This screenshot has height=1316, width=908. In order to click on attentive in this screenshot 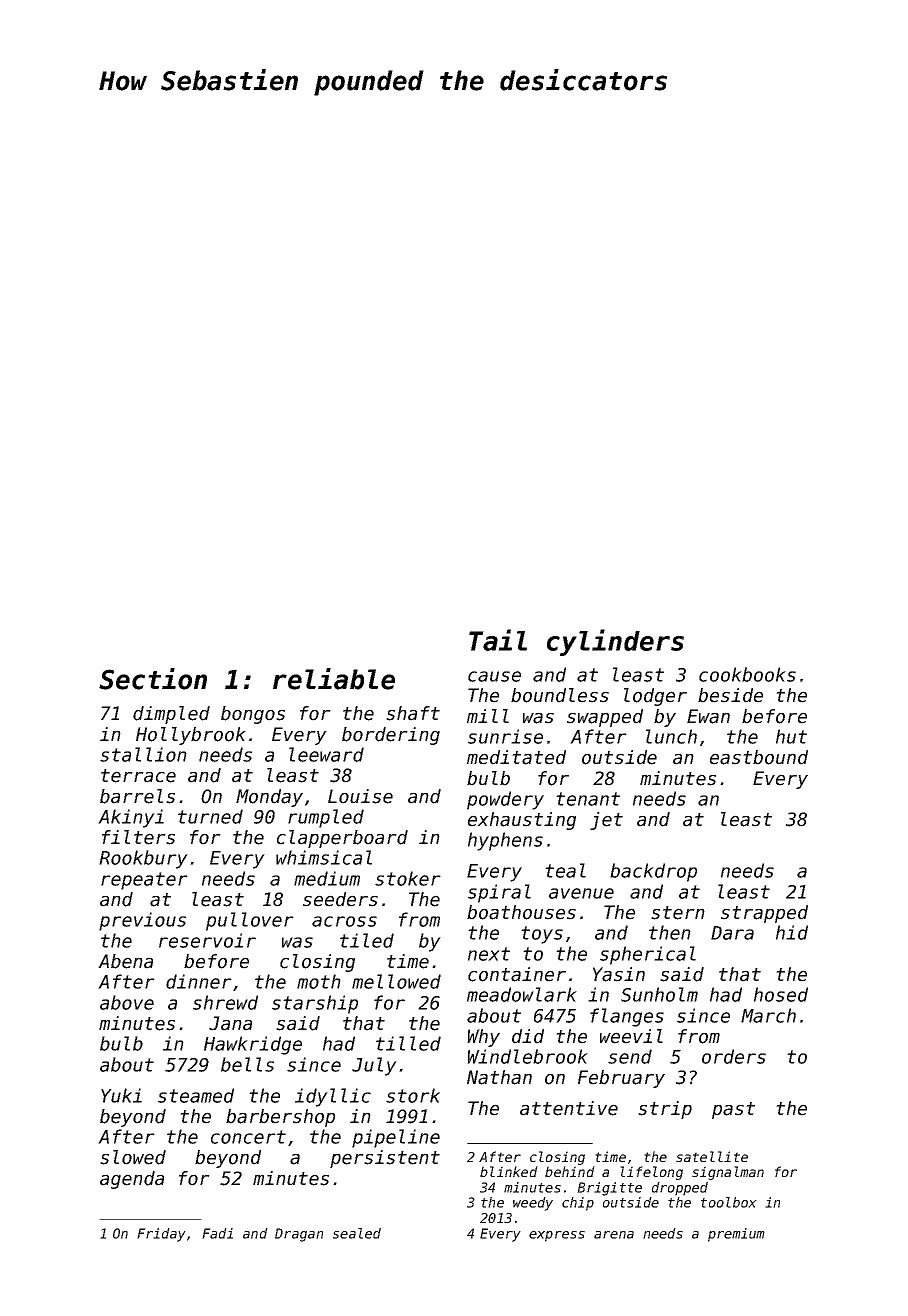, I will do `click(569, 1108)`.
